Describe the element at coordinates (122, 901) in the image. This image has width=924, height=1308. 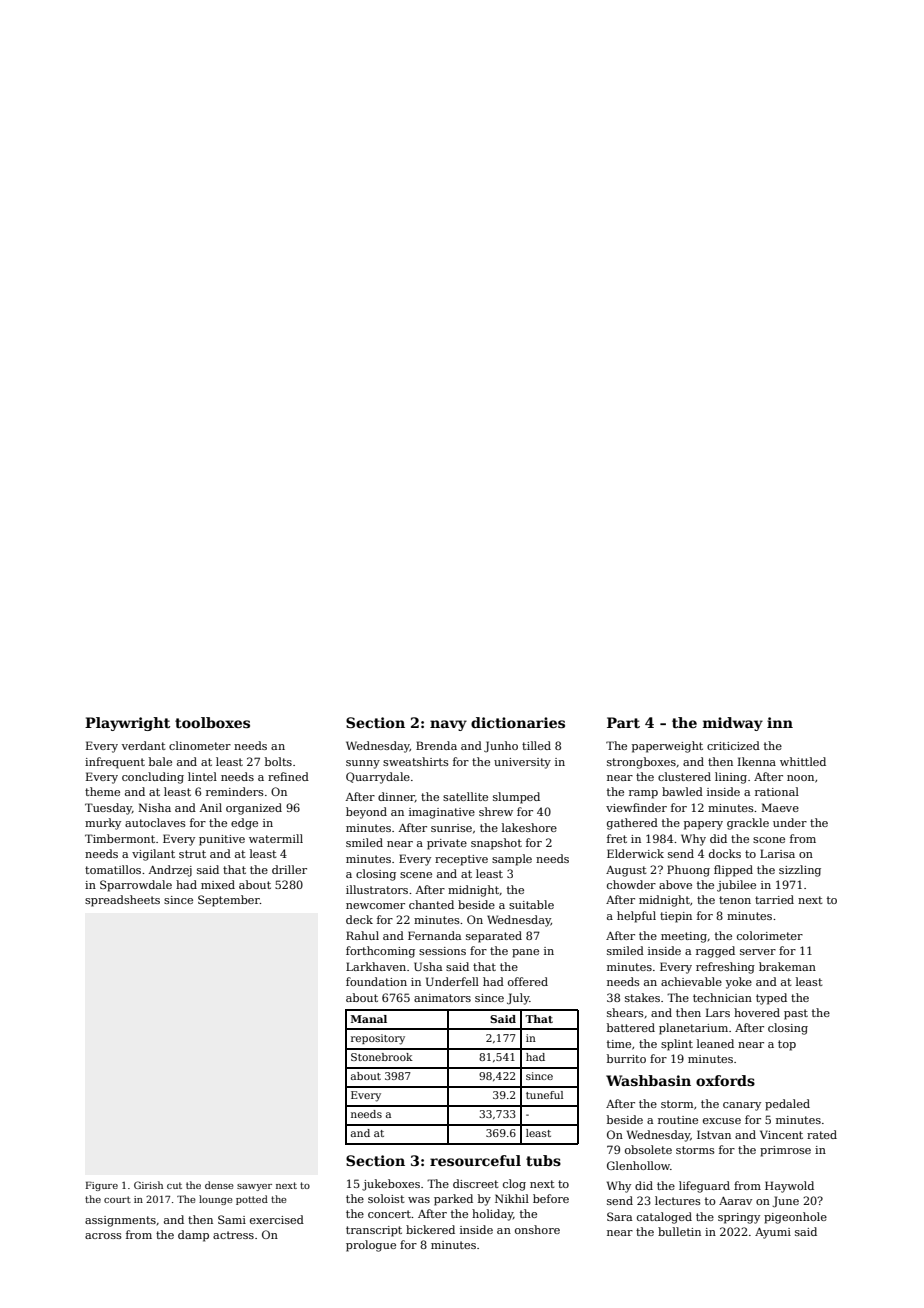
I see `spreadsheets` at that location.
